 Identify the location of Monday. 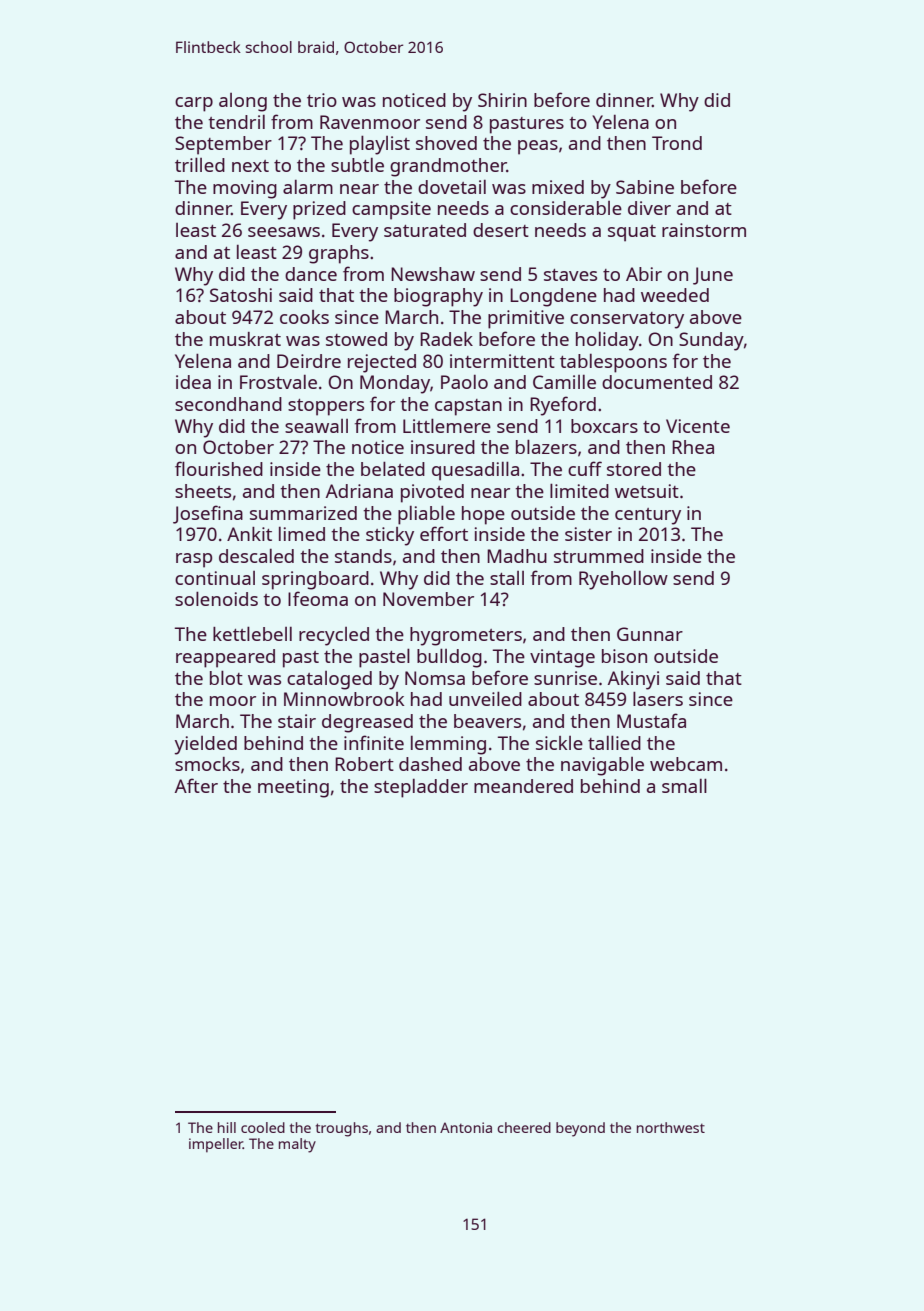
(395, 384).
